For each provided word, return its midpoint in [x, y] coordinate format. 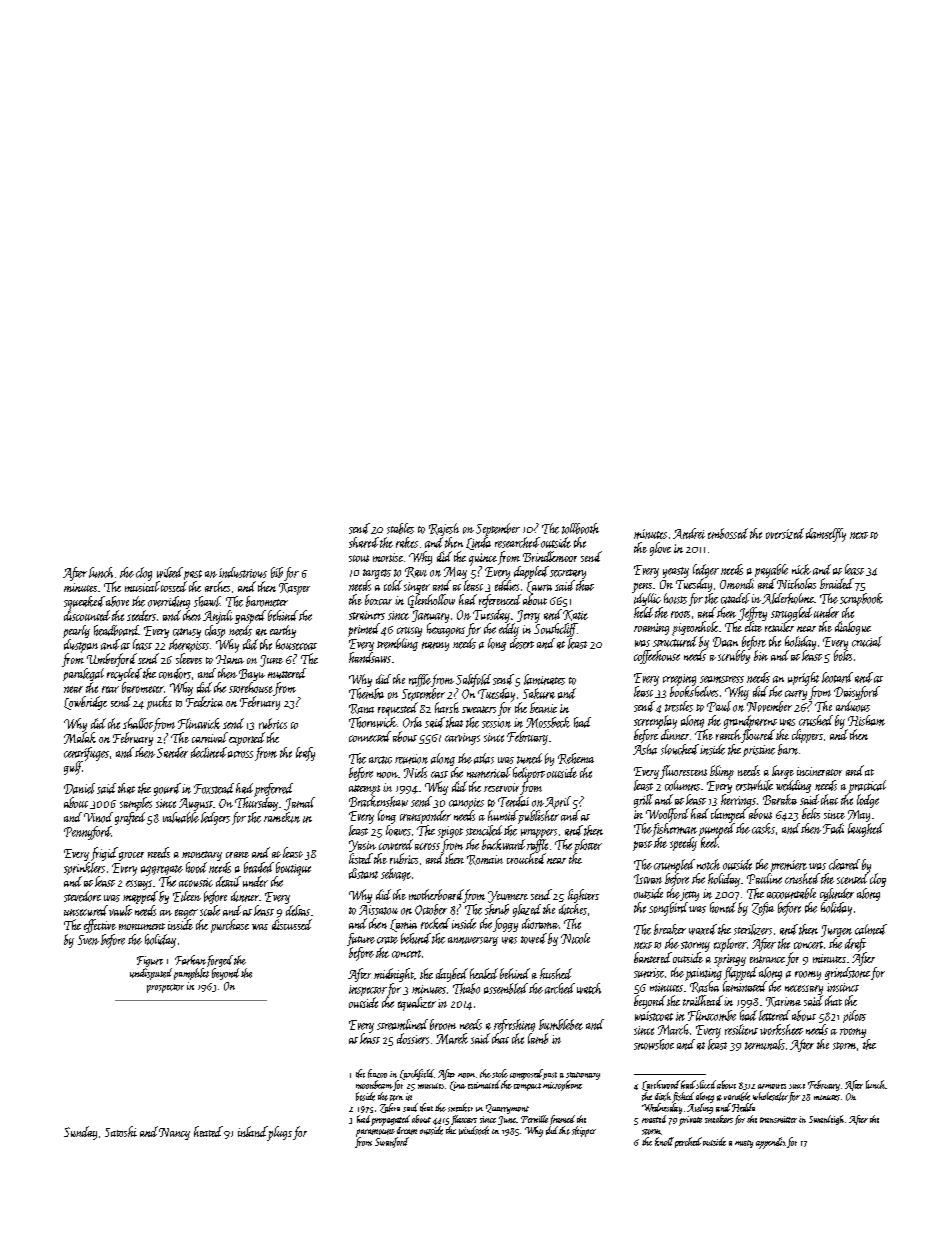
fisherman [674, 830]
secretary [568, 574]
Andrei [689, 533]
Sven [88, 940]
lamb [538, 1038]
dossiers [413, 1038]
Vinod [98, 817]
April [558, 802]
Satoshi [121, 1131]
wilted [170, 572]
